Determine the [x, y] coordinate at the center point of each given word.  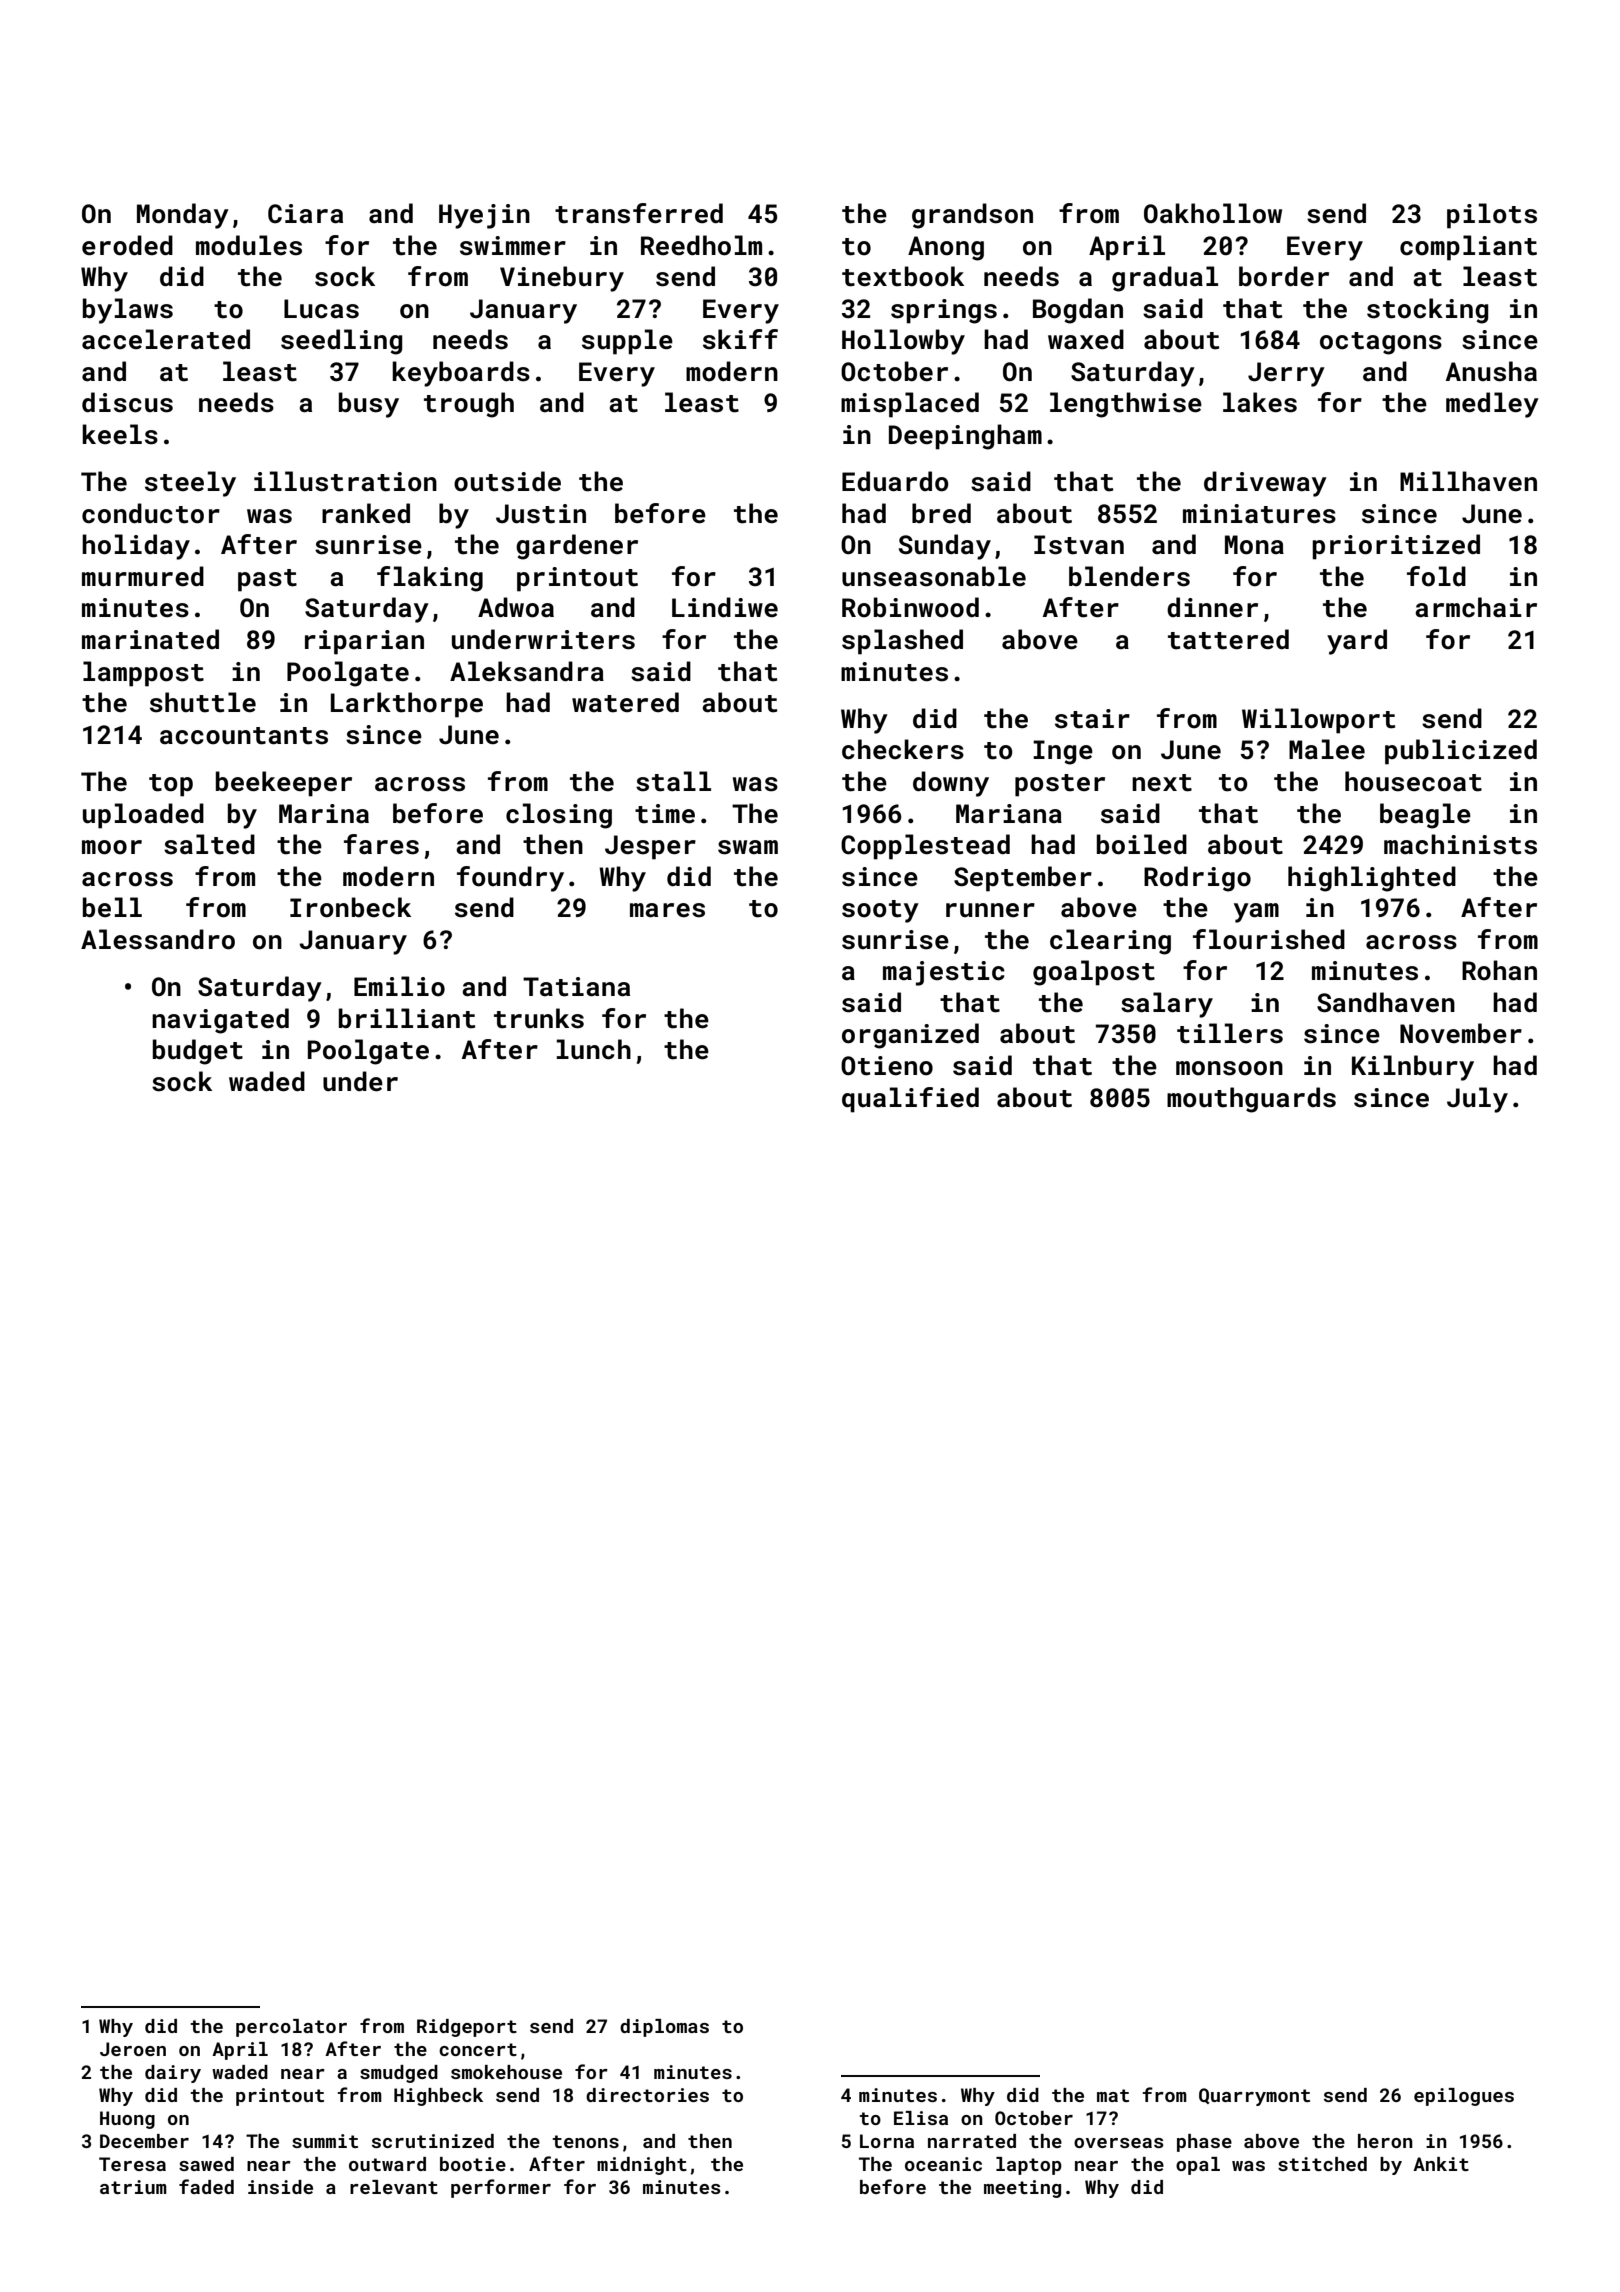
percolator [291, 2028]
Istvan [1079, 545]
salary [1167, 1005]
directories [647, 2095]
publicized [1461, 752]
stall [673, 781]
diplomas [664, 2028]
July [1477, 1100]
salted [209, 844]
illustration [345, 481]
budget [198, 1052]
